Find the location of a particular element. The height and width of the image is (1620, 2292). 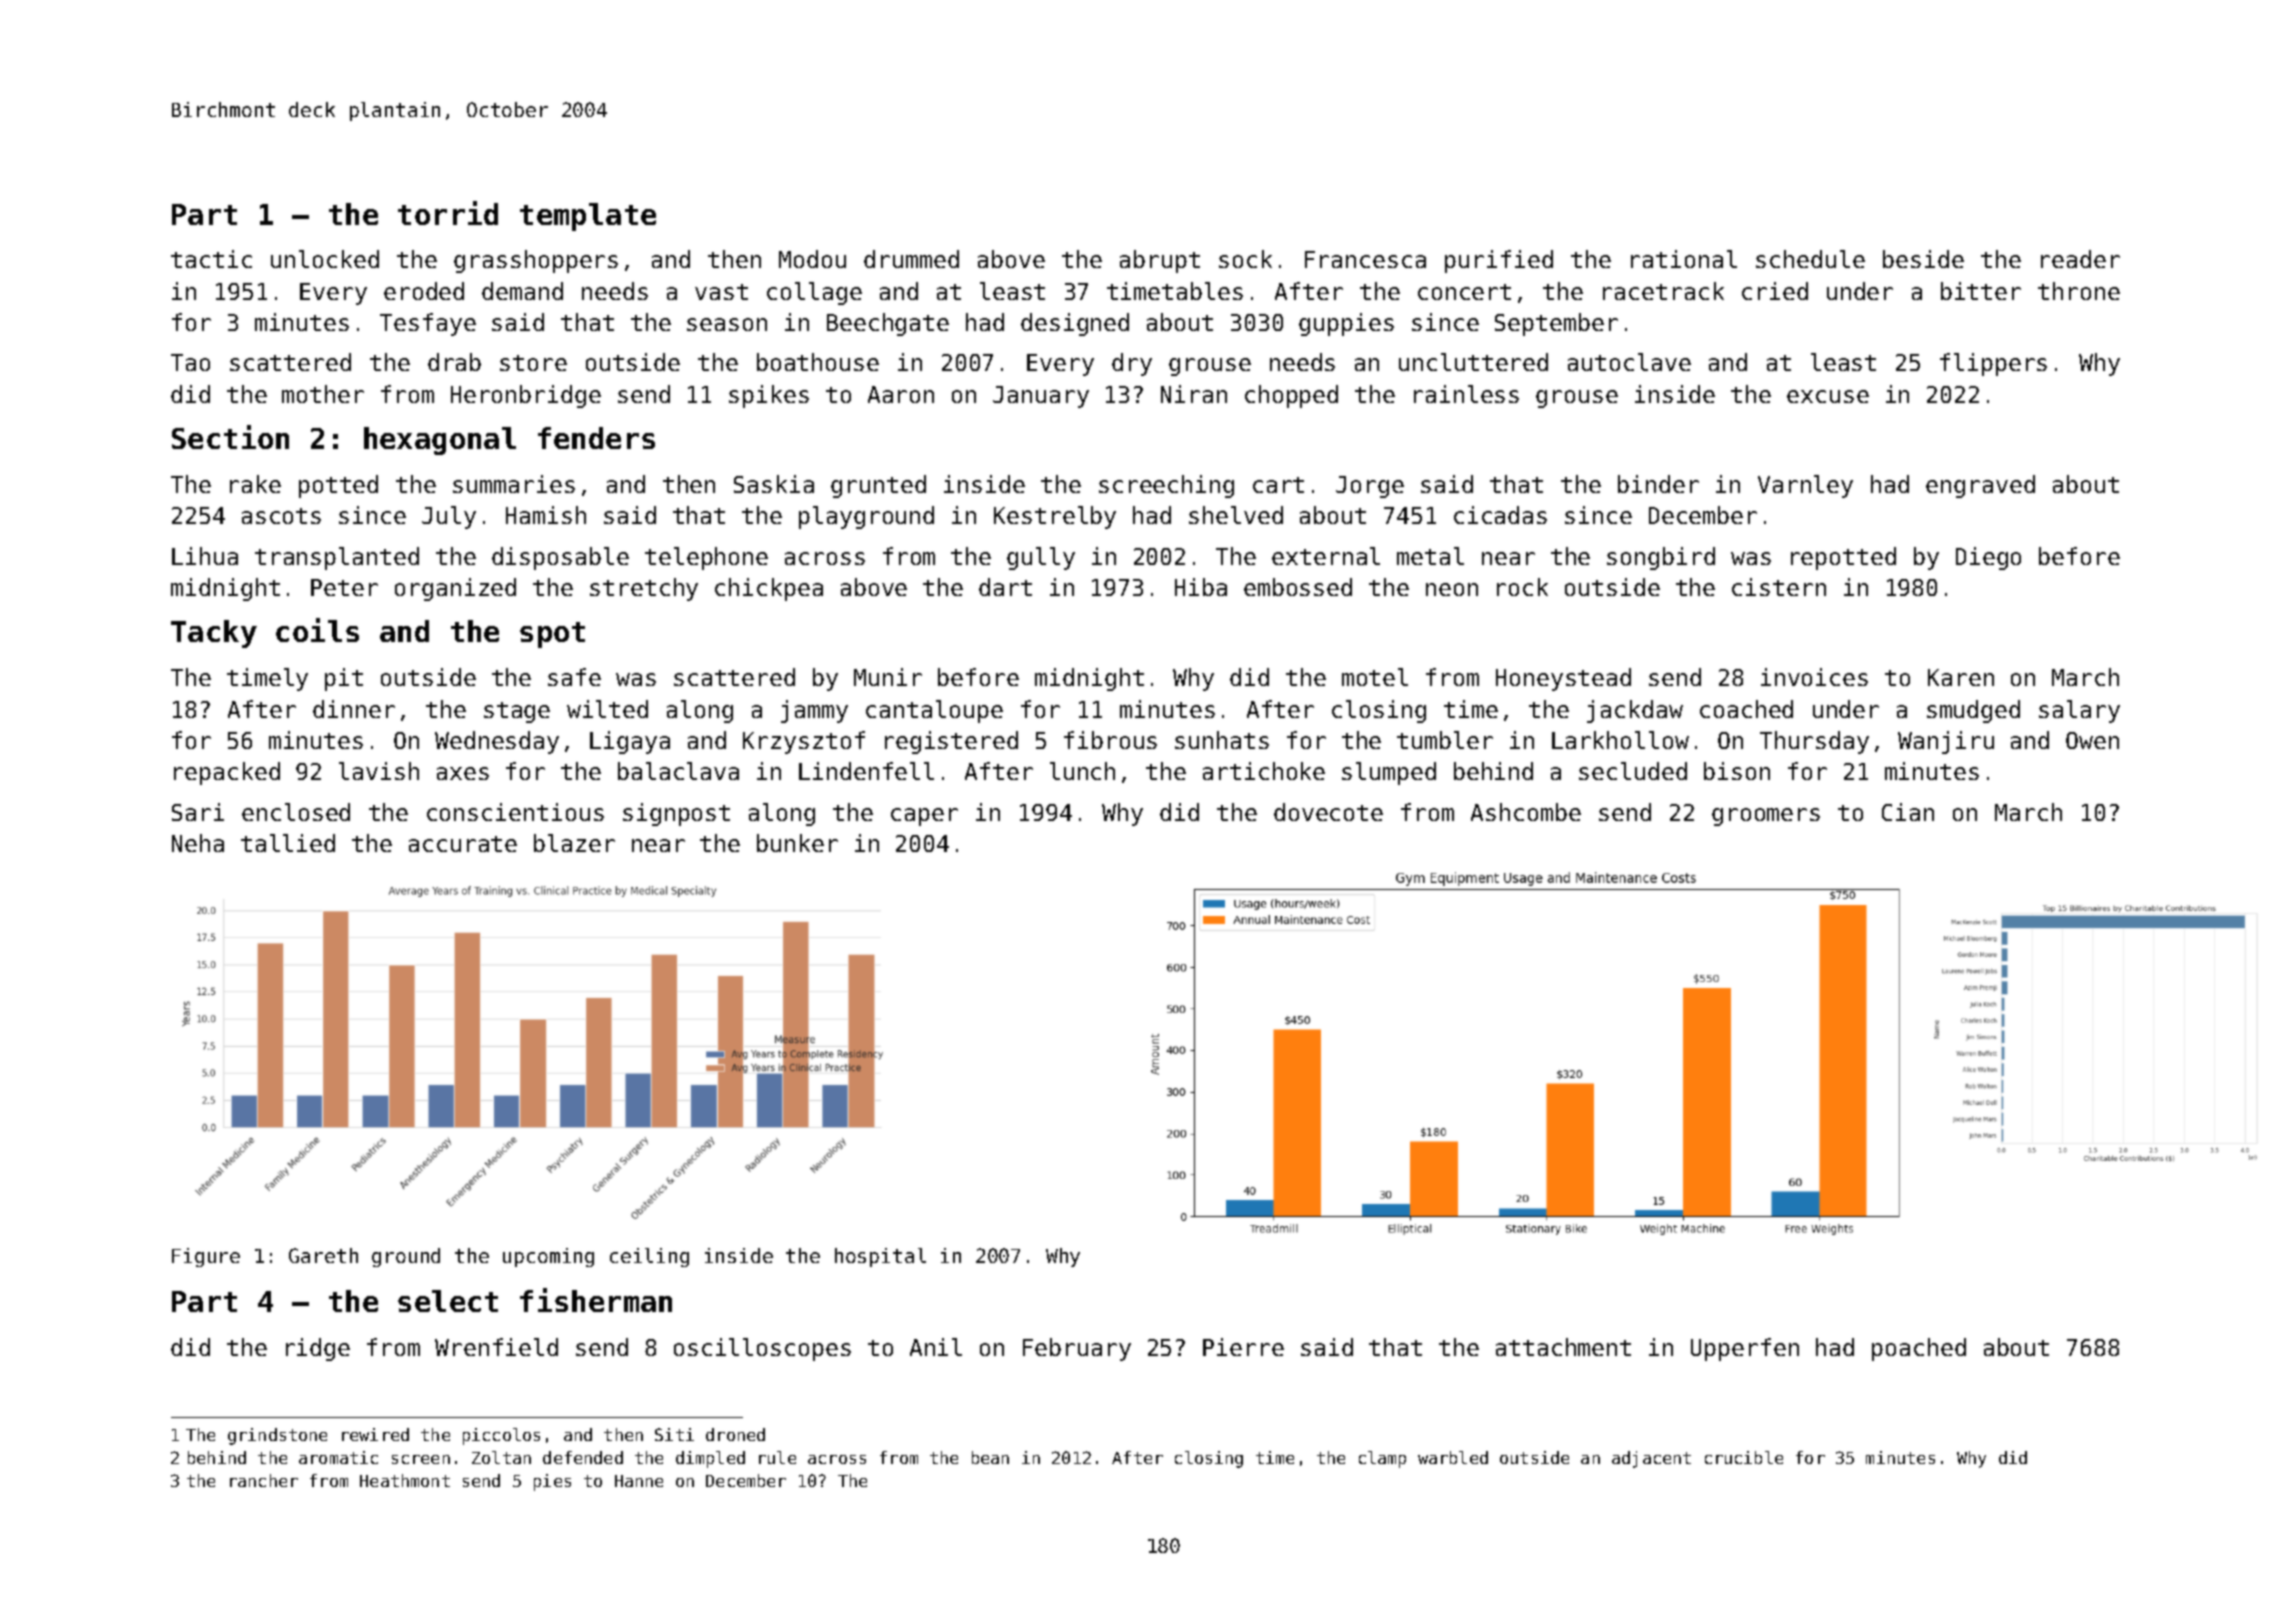

Figure is located at coordinates (206, 1257).
